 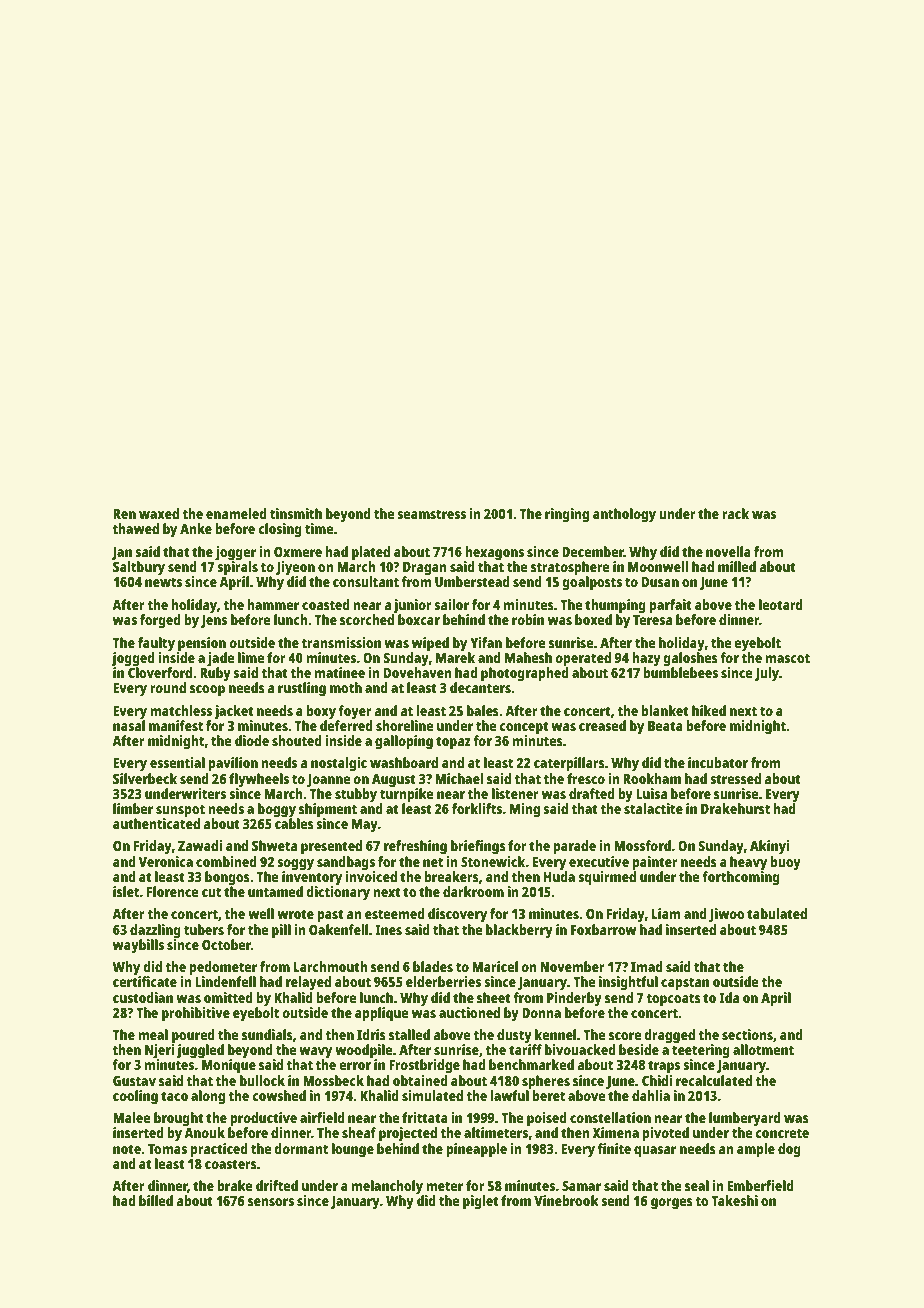 What do you see at coordinates (735, 513) in the image?
I see `rack` at bounding box center [735, 513].
